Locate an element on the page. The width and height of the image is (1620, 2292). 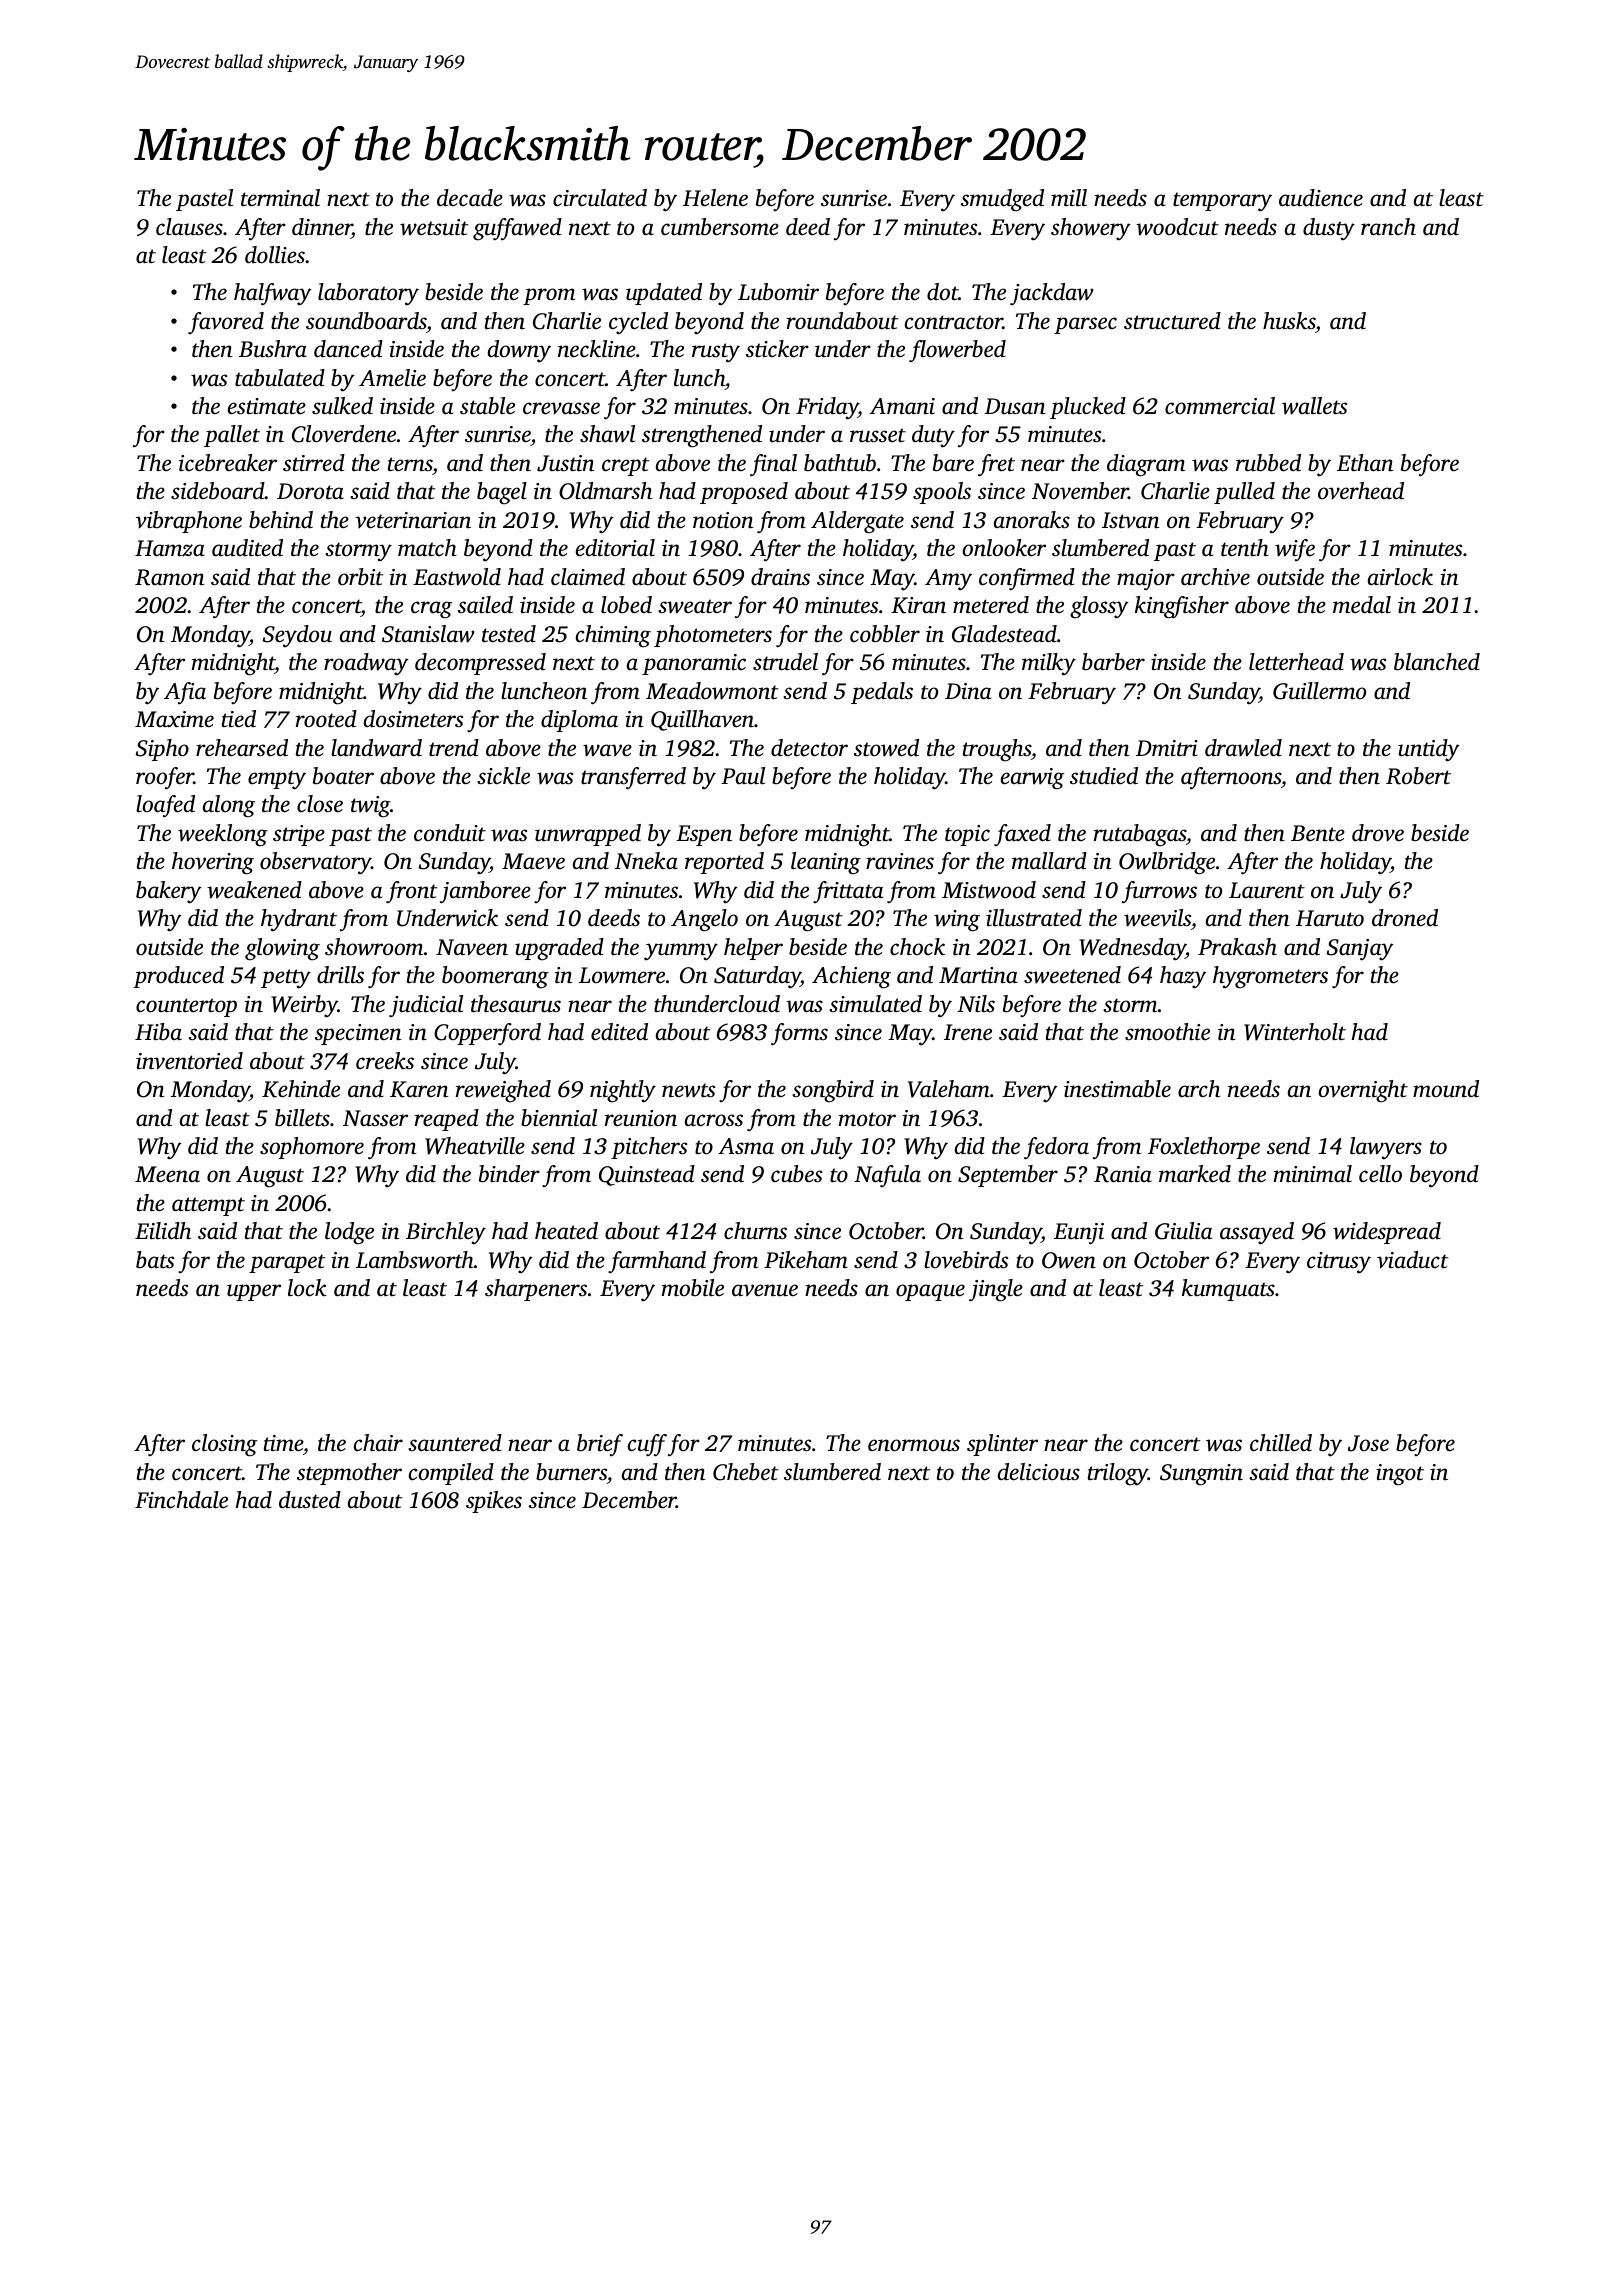
topic is located at coordinates (967, 835).
